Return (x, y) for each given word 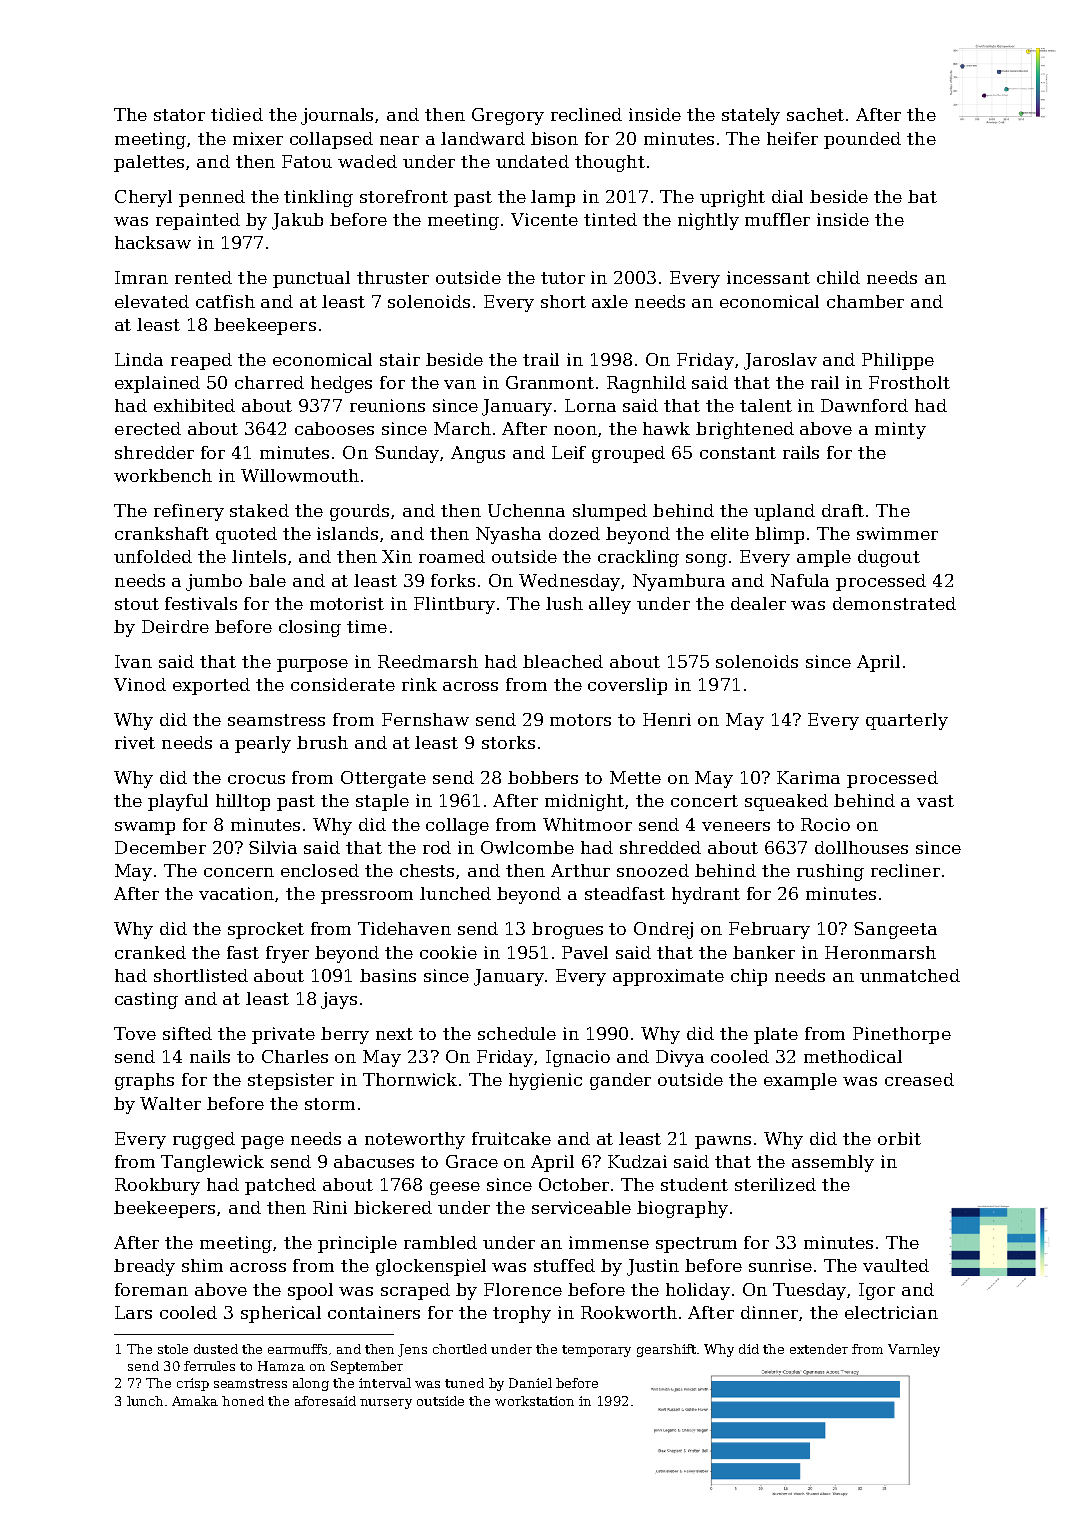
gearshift (666, 1350)
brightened (745, 430)
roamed (452, 556)
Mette (635, 777)
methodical (853, 1056)
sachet (815, 114)
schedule (517, 1033)
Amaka (195, 1401)
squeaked (786, 802)
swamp (145, 828)
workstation (534, 1401)
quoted (246, 535)
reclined (586, 114)
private (283, 1035)
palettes (149, 163)
